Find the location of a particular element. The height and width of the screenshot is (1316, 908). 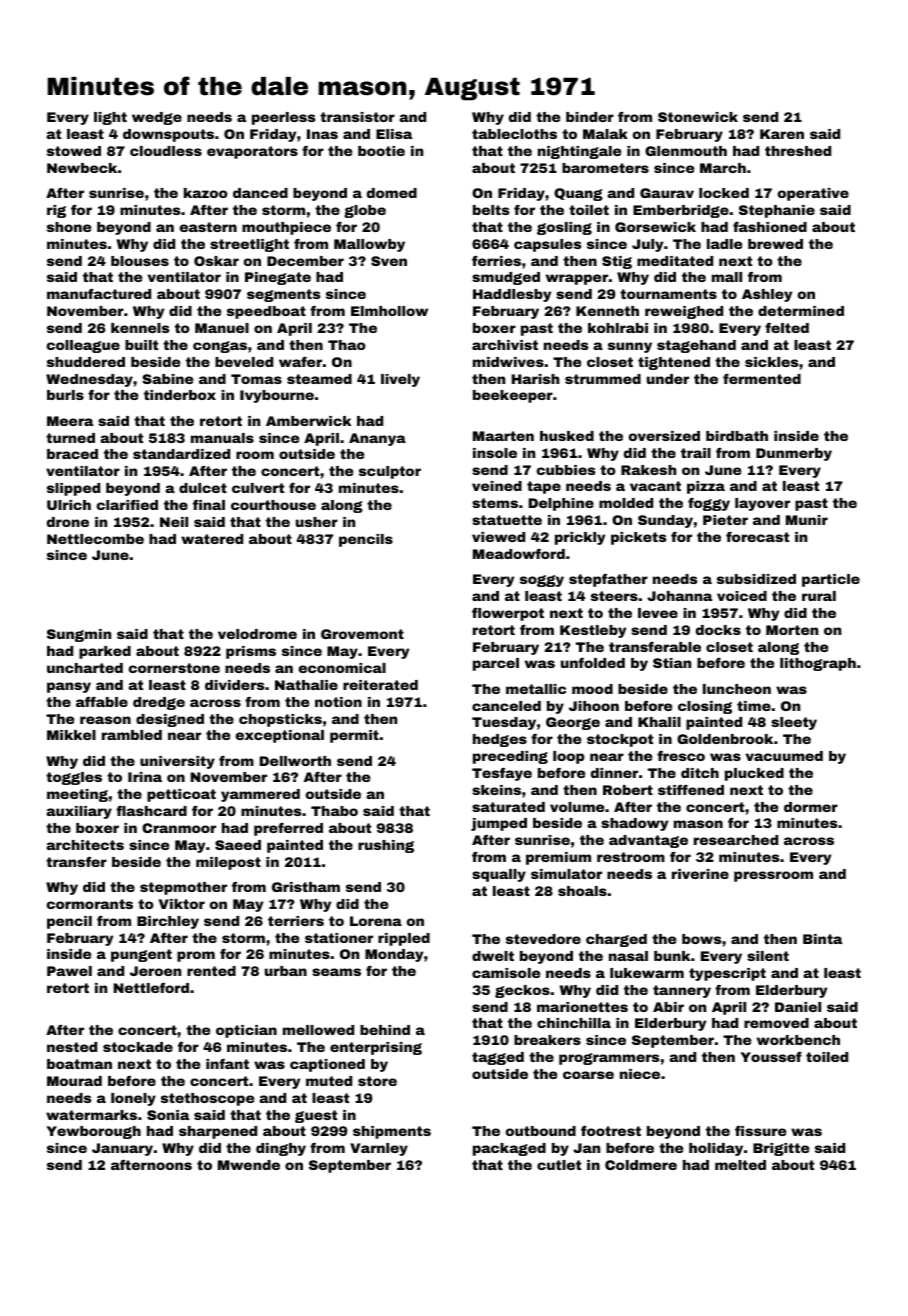

brewed is located at coordinates (775, 244).
